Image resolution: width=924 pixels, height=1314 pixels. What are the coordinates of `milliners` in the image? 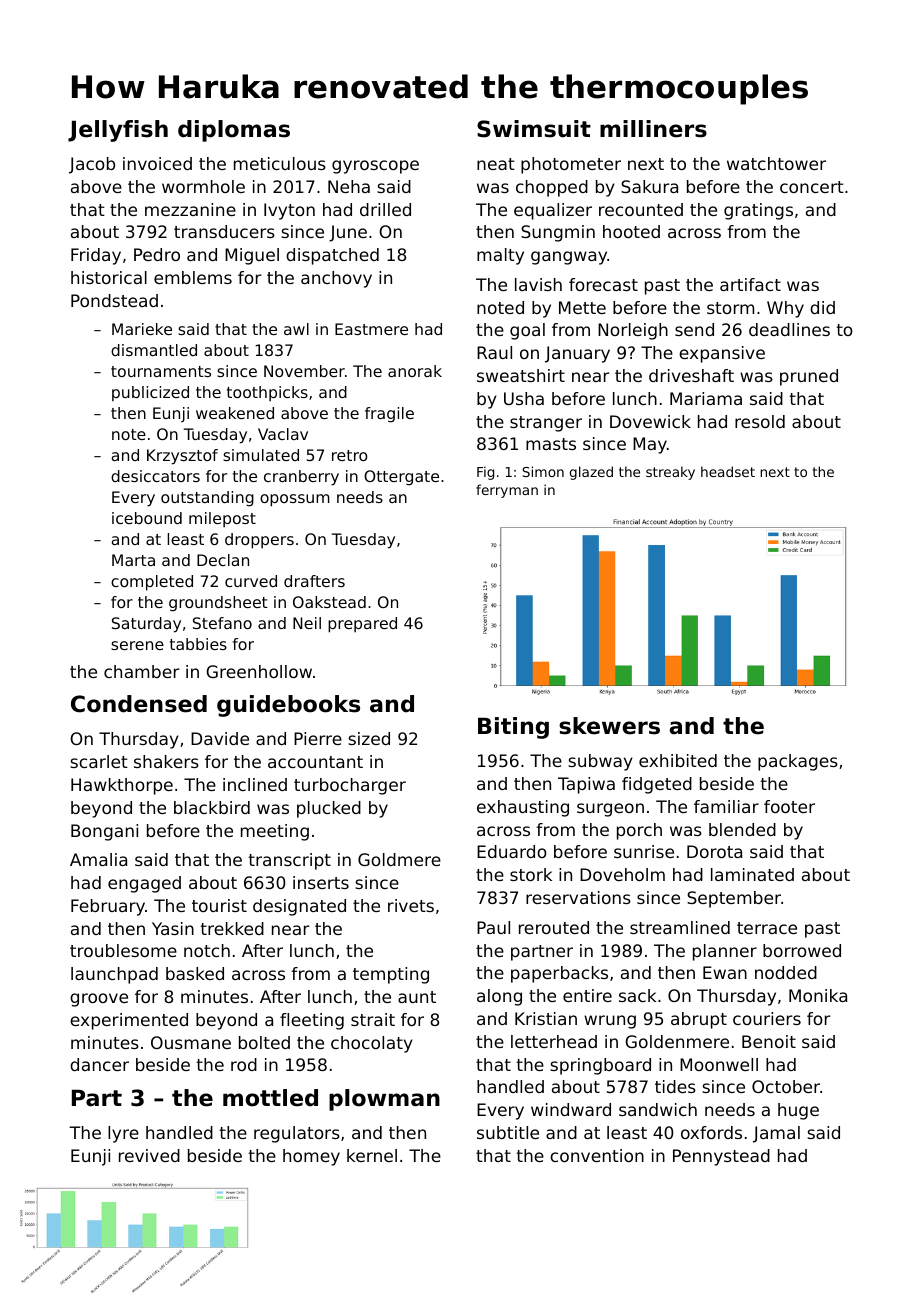 It's located at (653, 129).
